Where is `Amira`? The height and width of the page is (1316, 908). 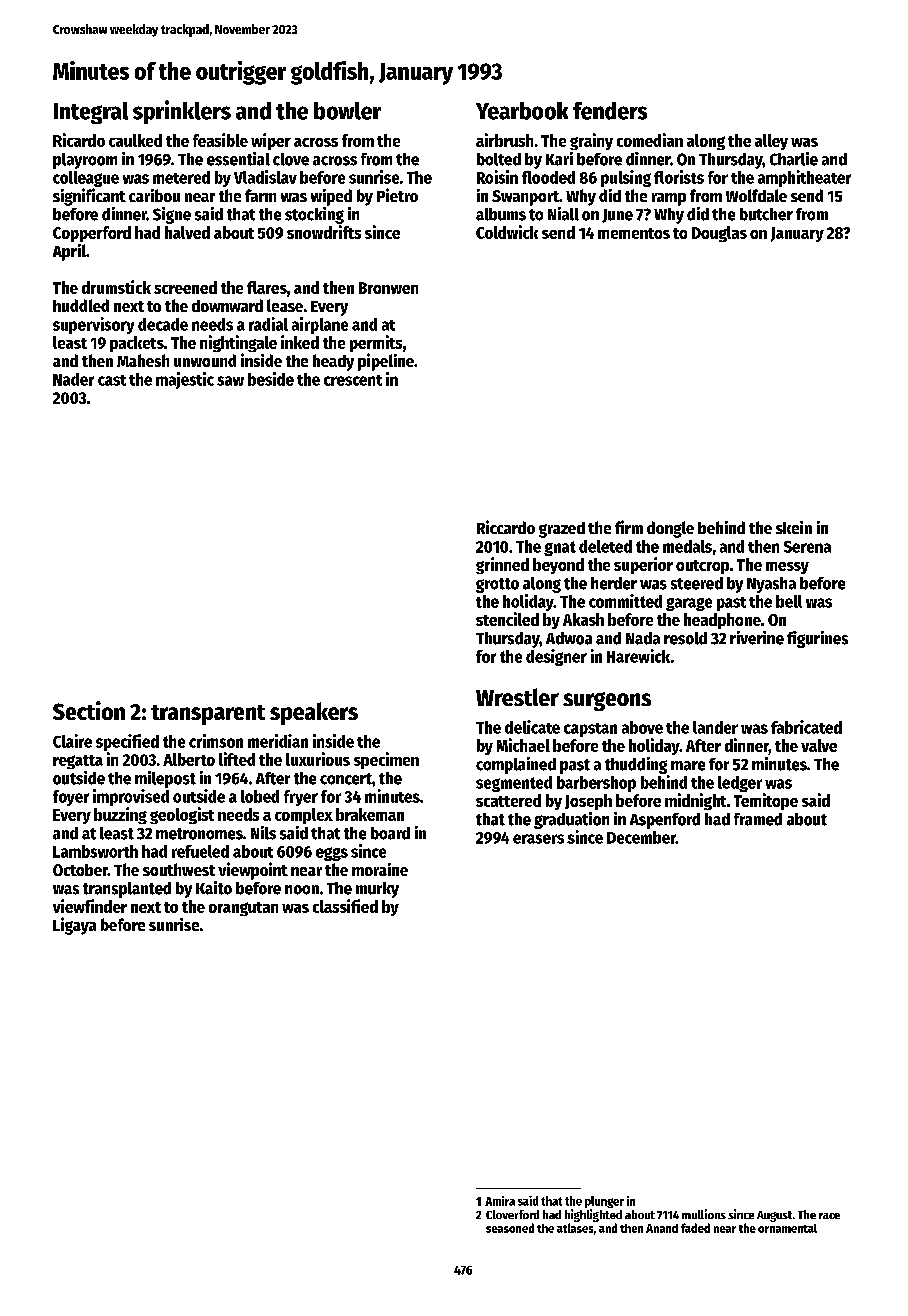
Amira is located at coordinates (500, 1201).
